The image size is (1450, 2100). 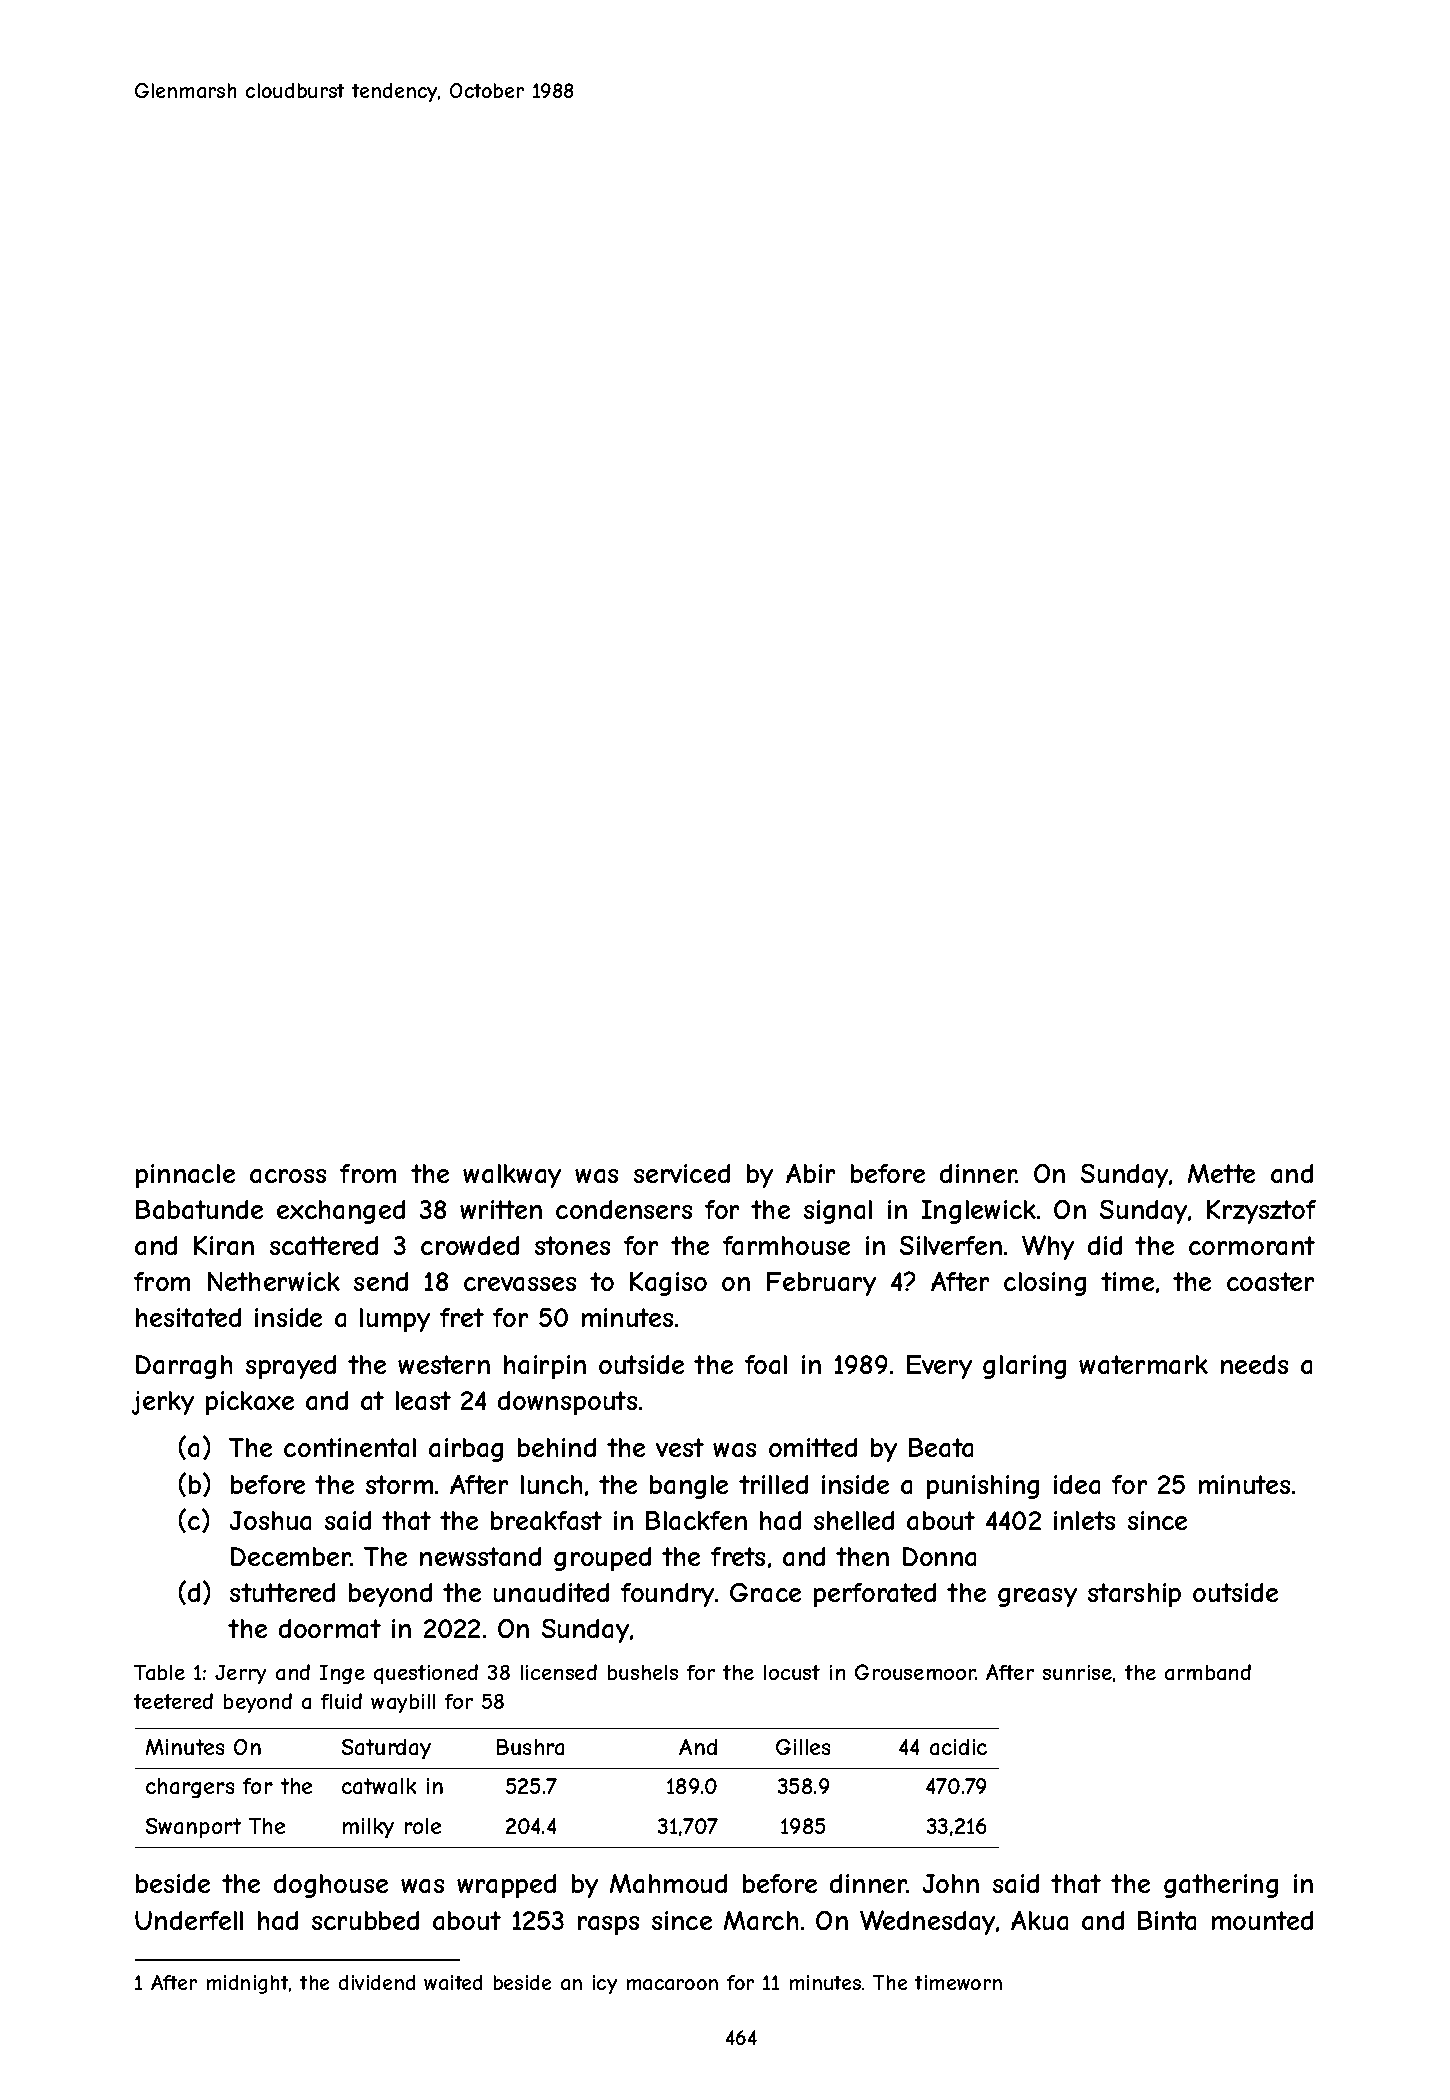 What do you see at coordinates (1077, 1484) in the image?
I see `idea` at bounding box center [1077, 1484].
